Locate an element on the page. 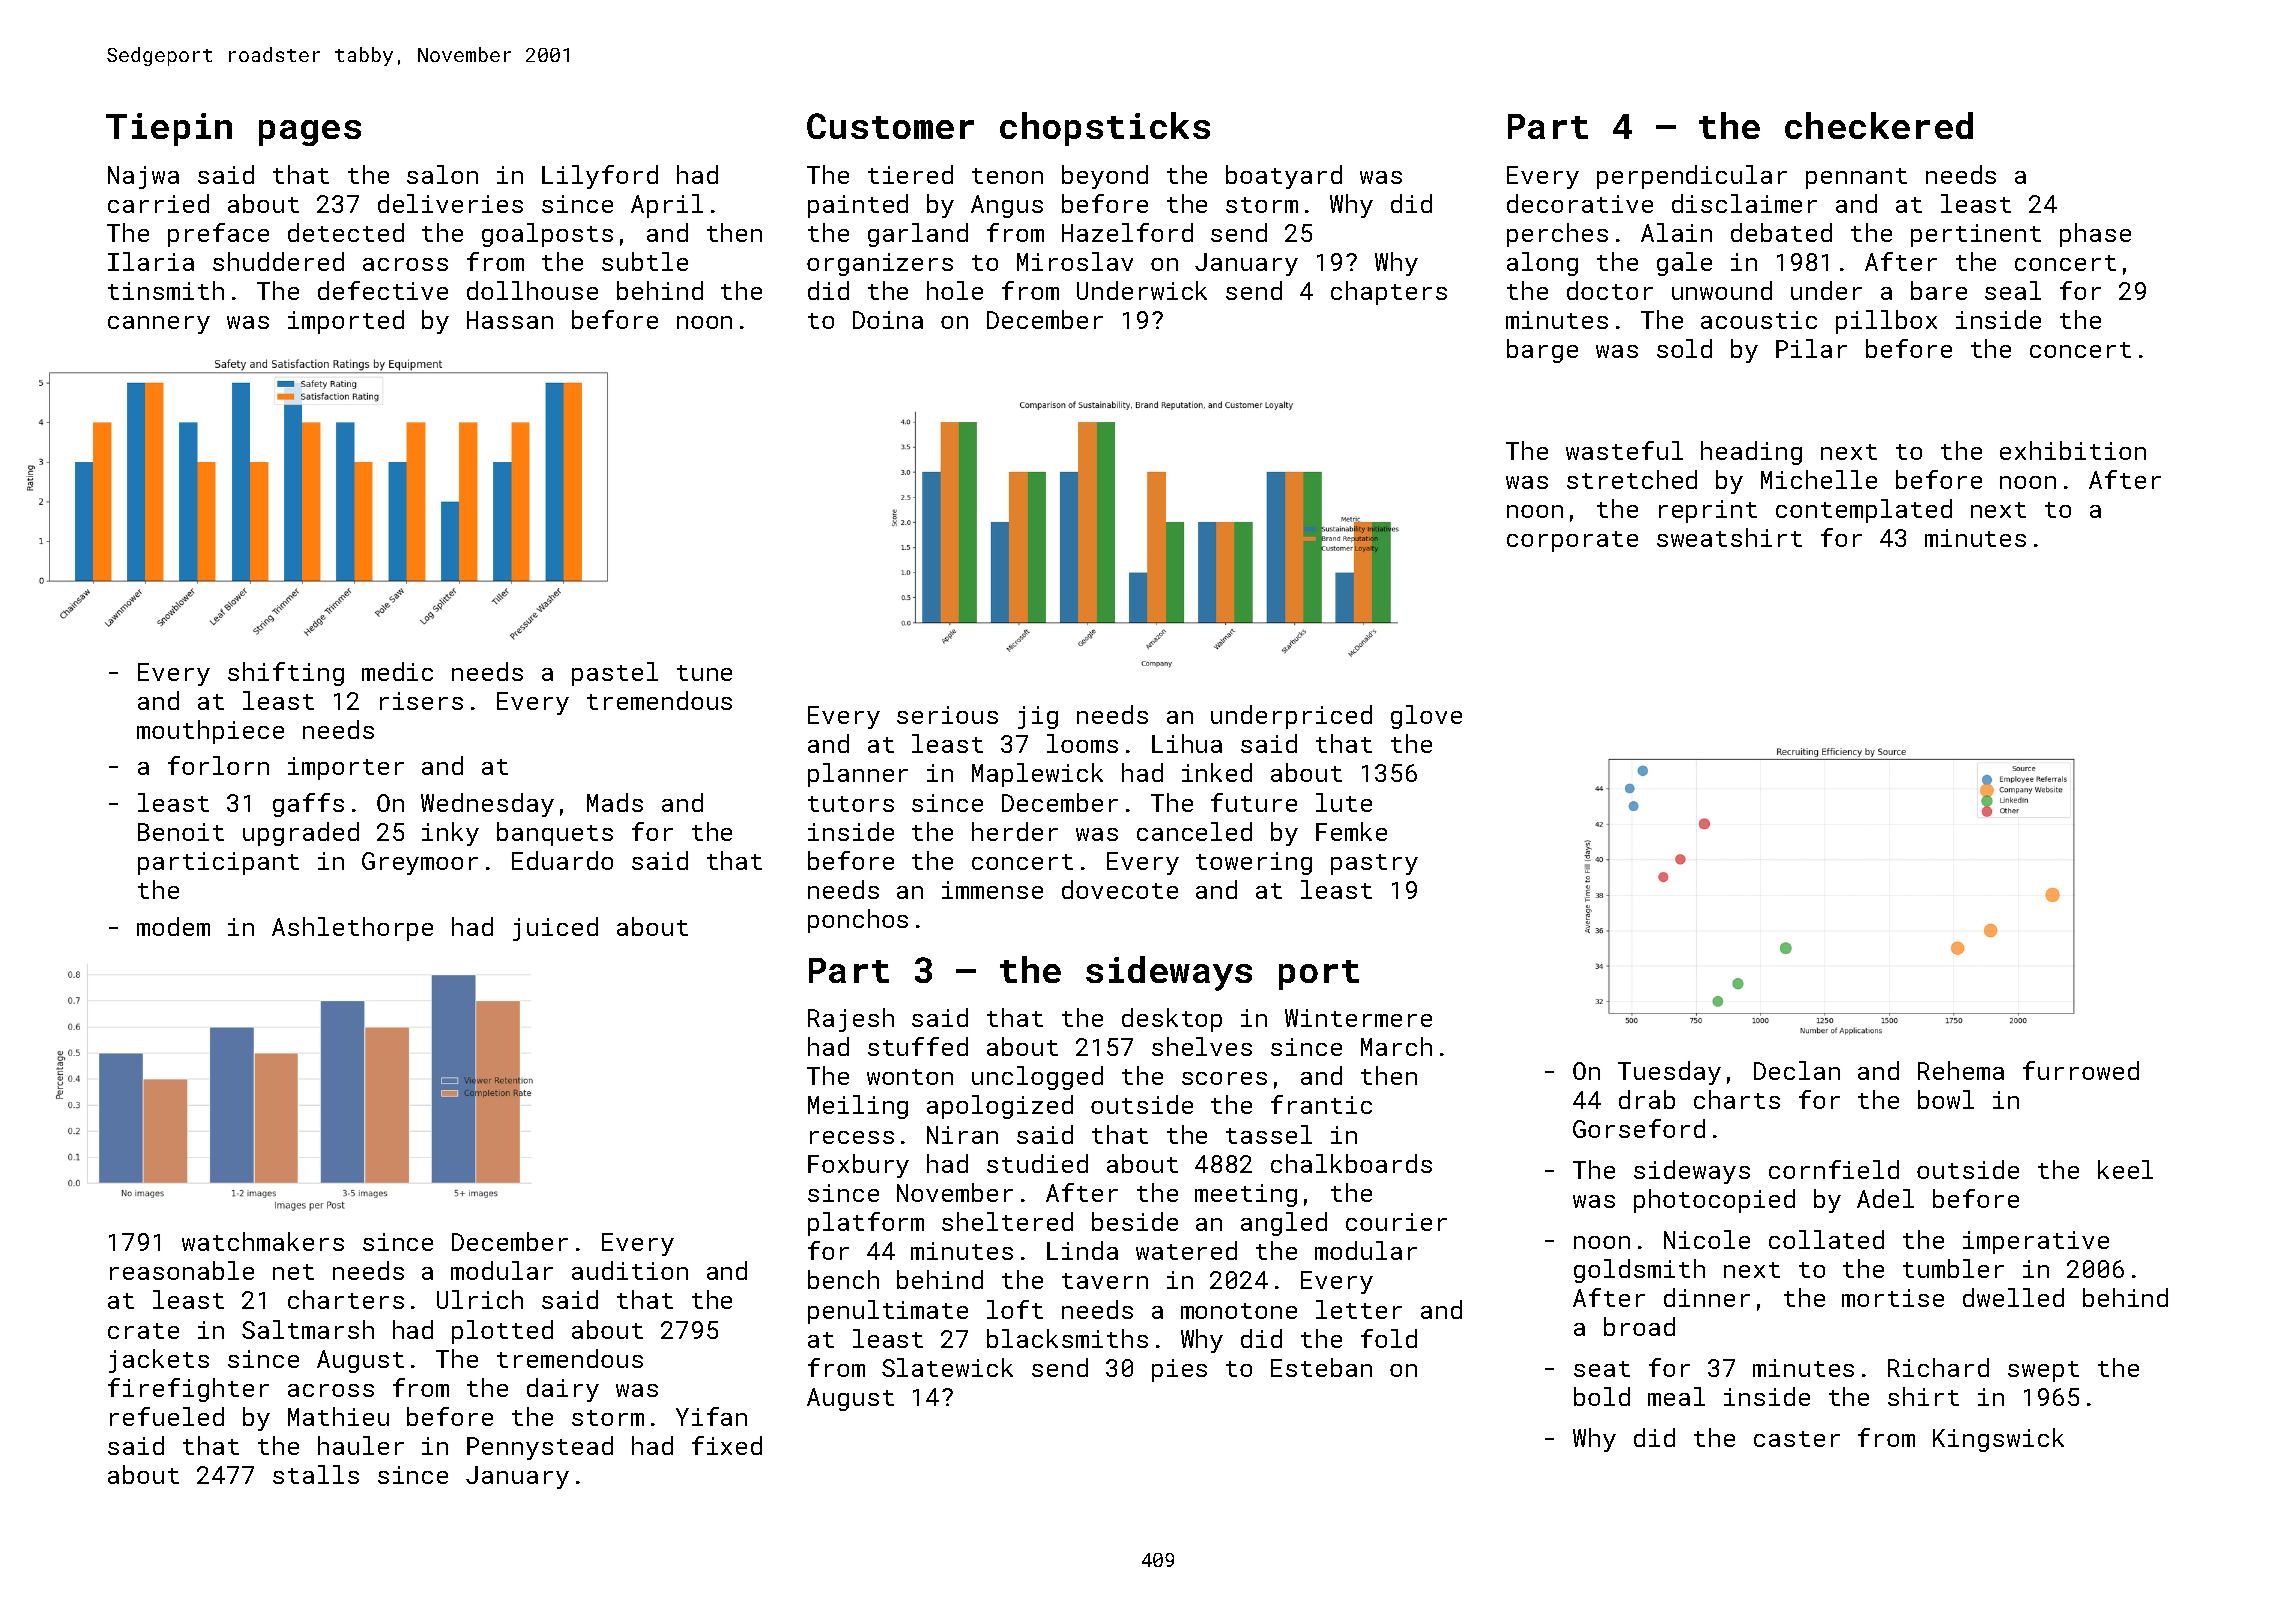 This page has width=2282, height=1614. Meiling is located at coordinates (858, 1107).
